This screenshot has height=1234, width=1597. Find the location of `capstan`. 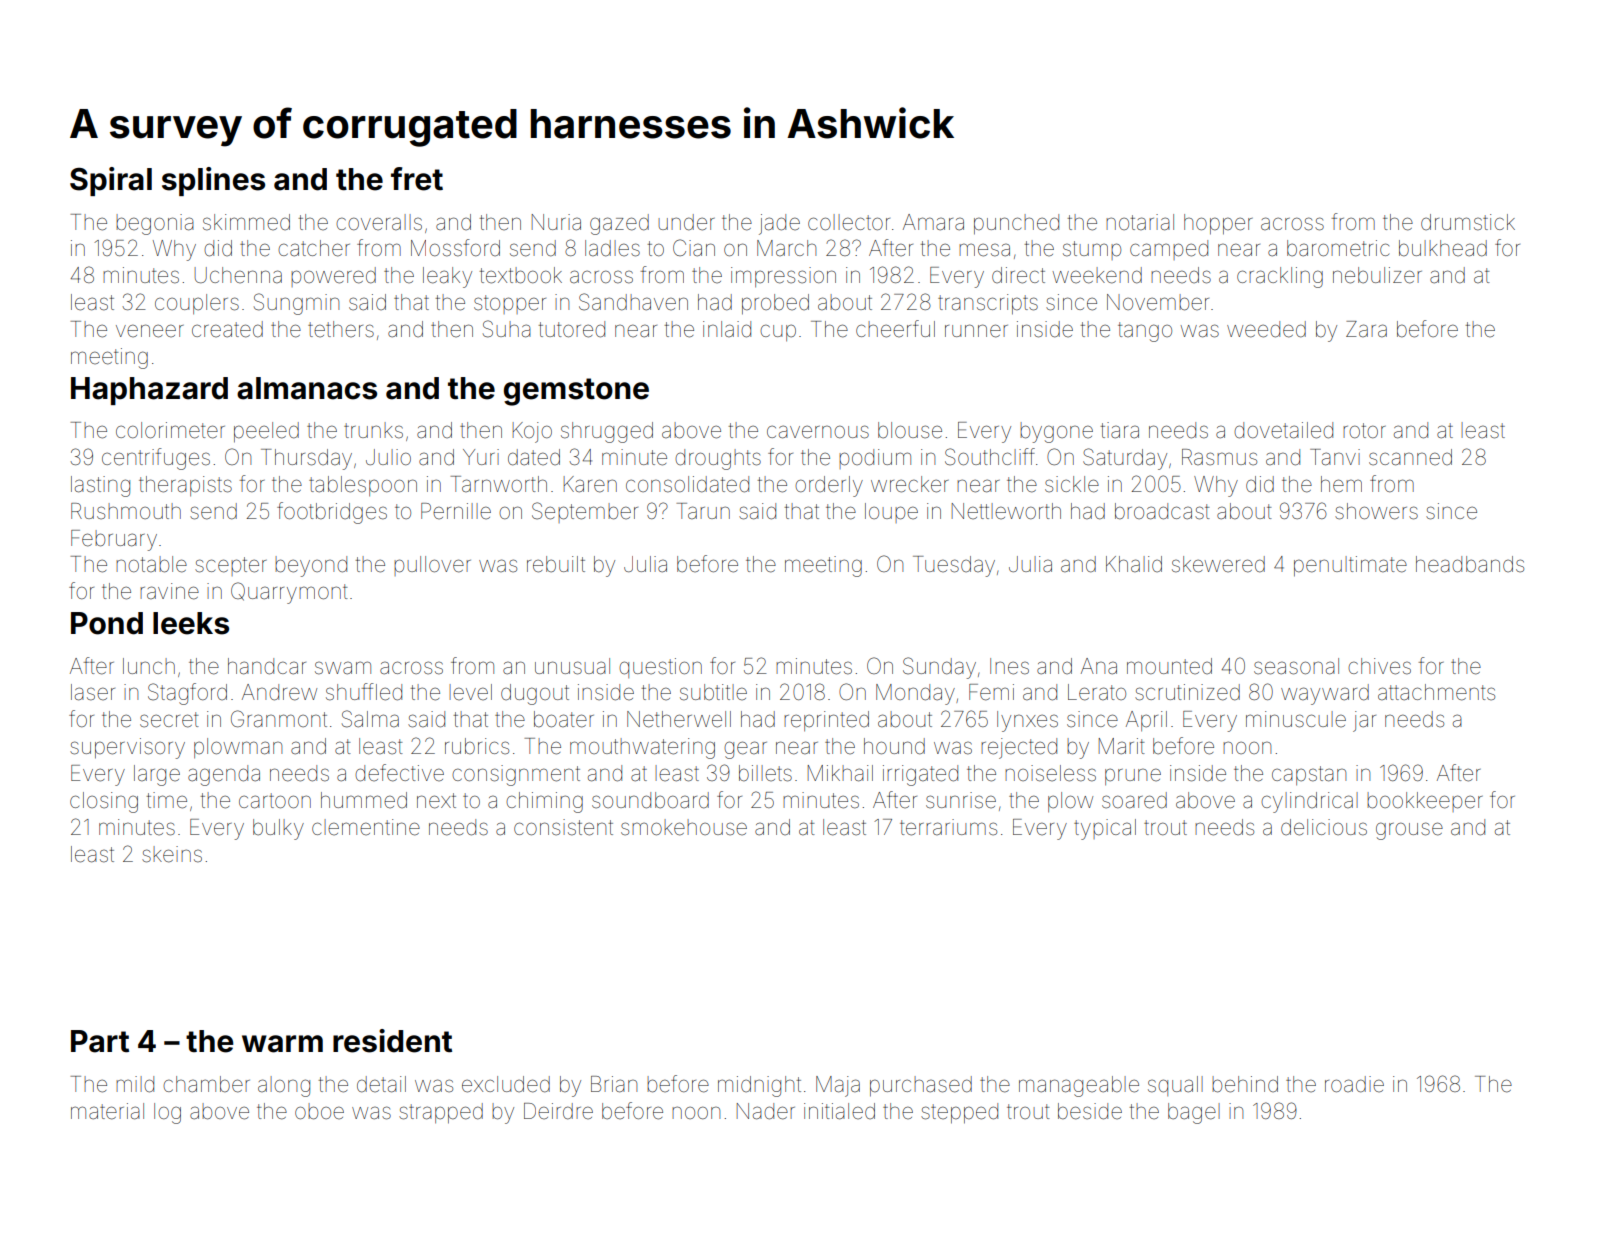

capstan is located at coordinates (1309, 775).
